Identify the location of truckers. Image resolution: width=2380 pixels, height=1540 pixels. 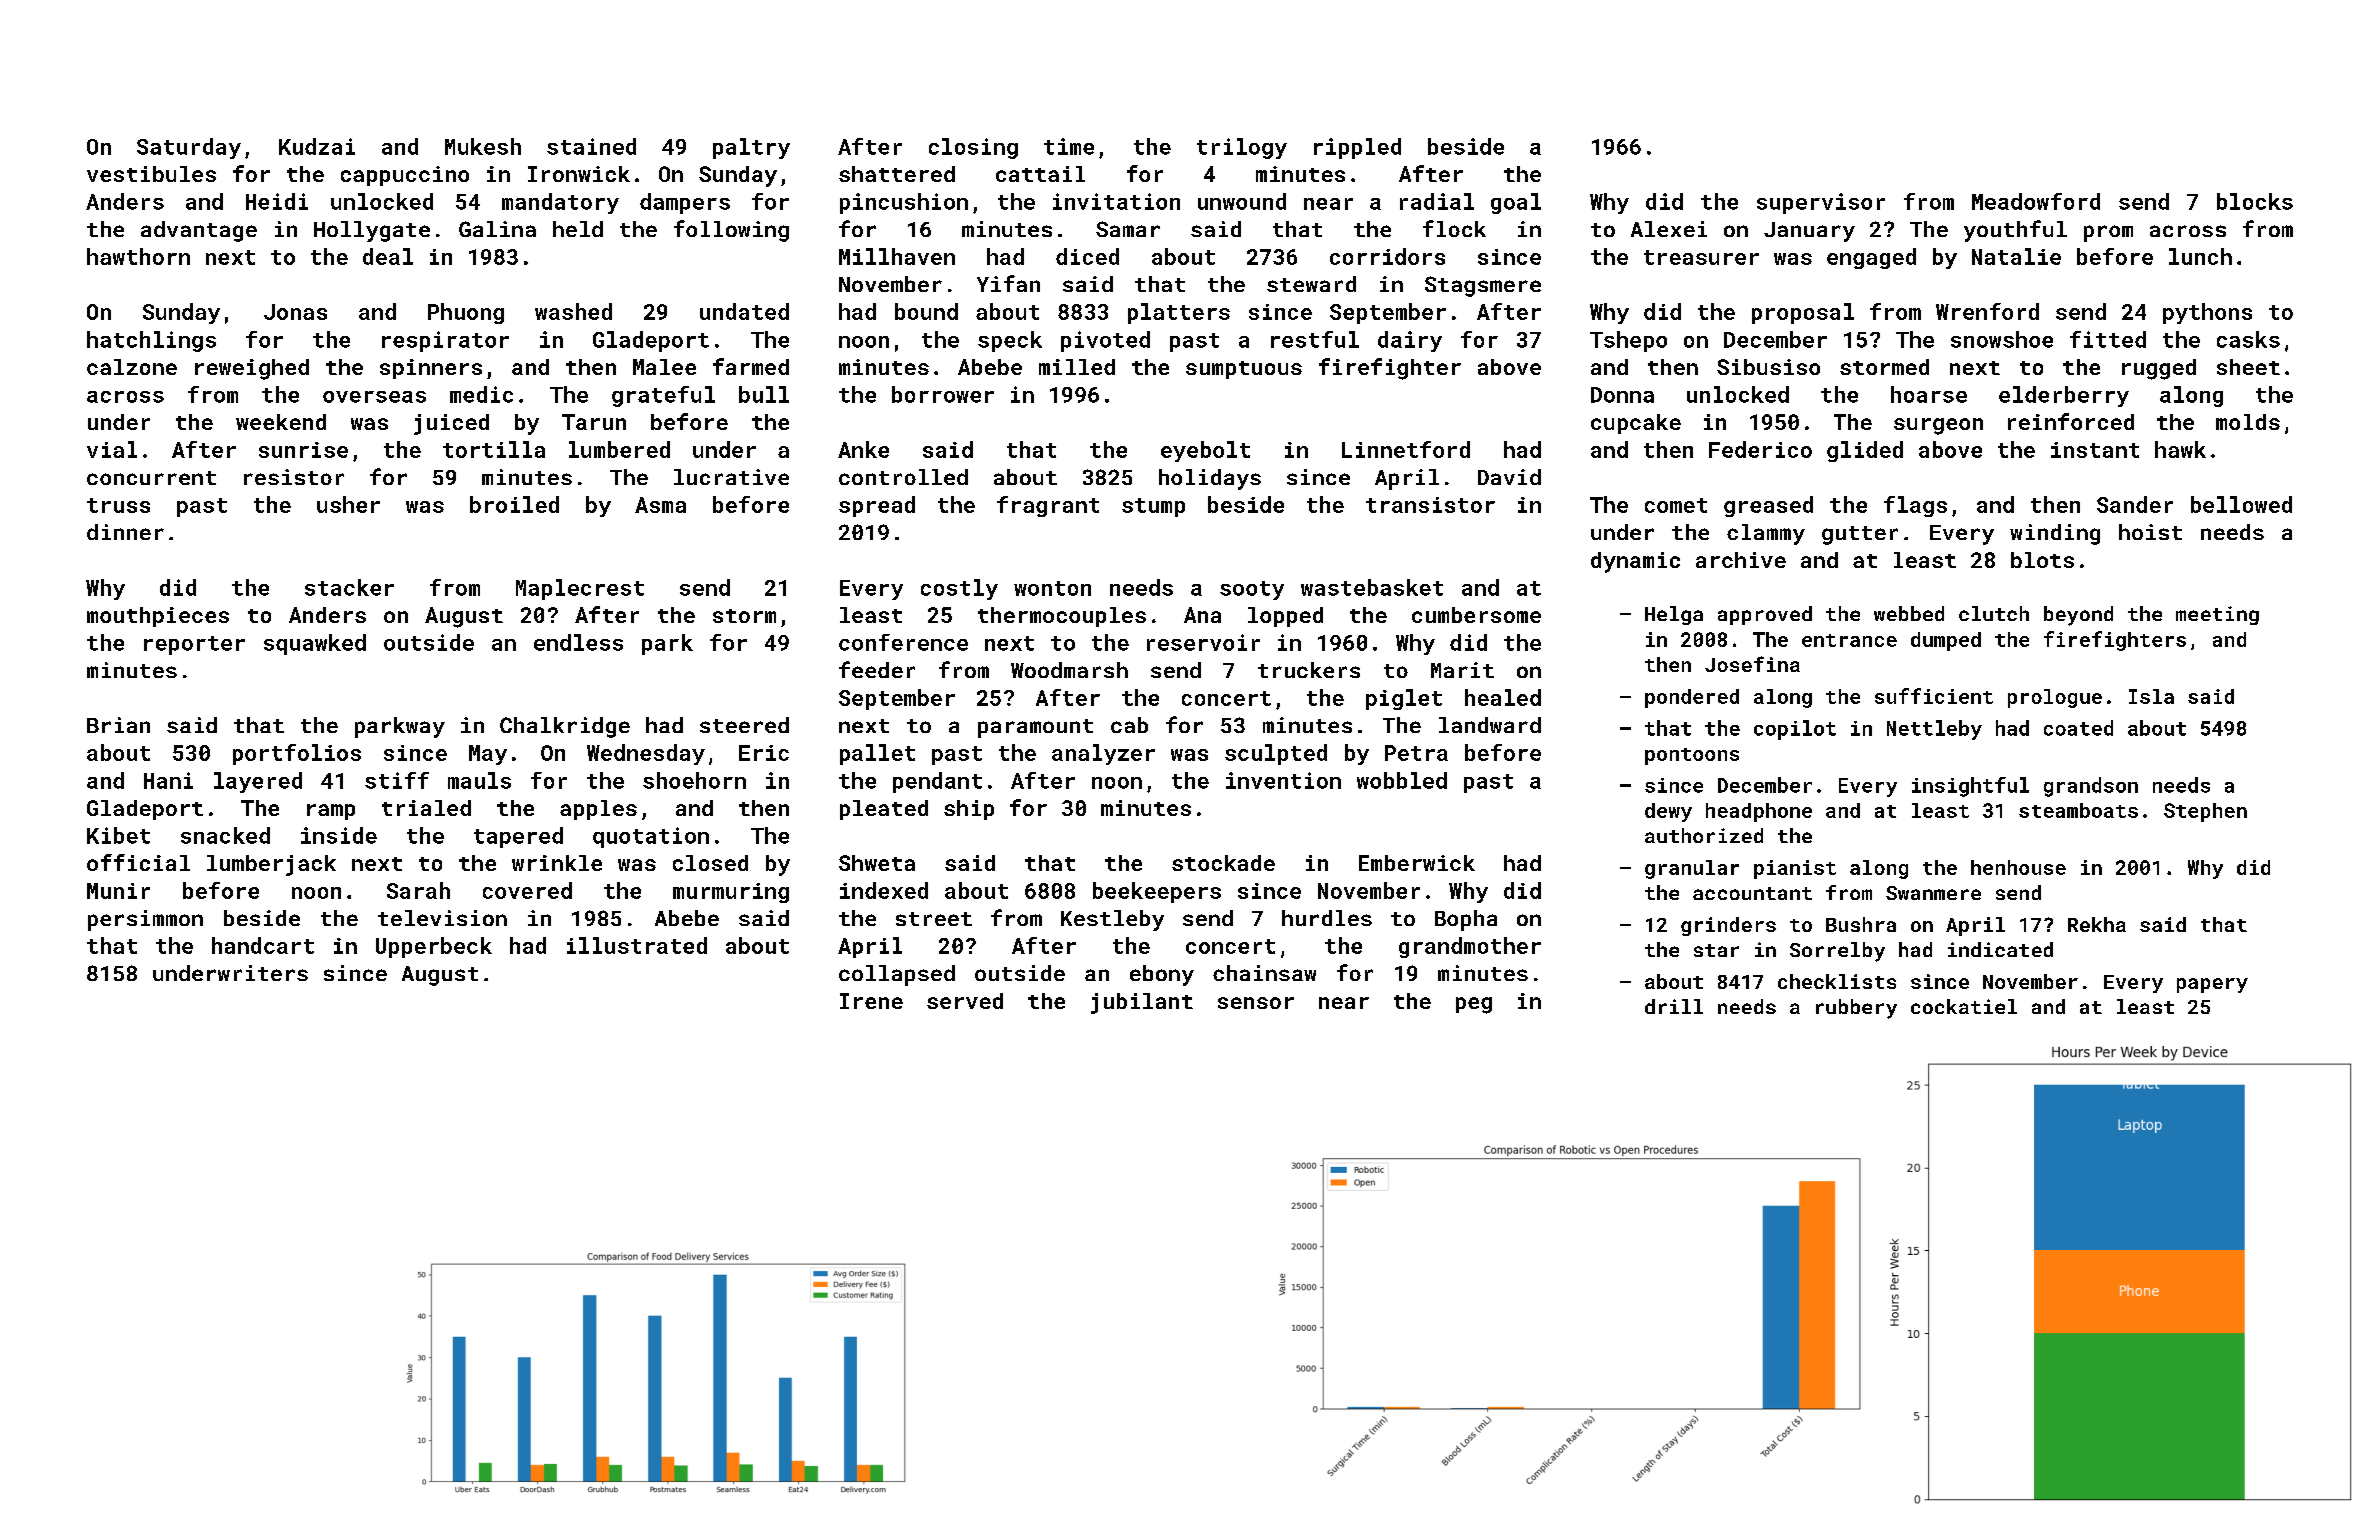
(1309, 670).
